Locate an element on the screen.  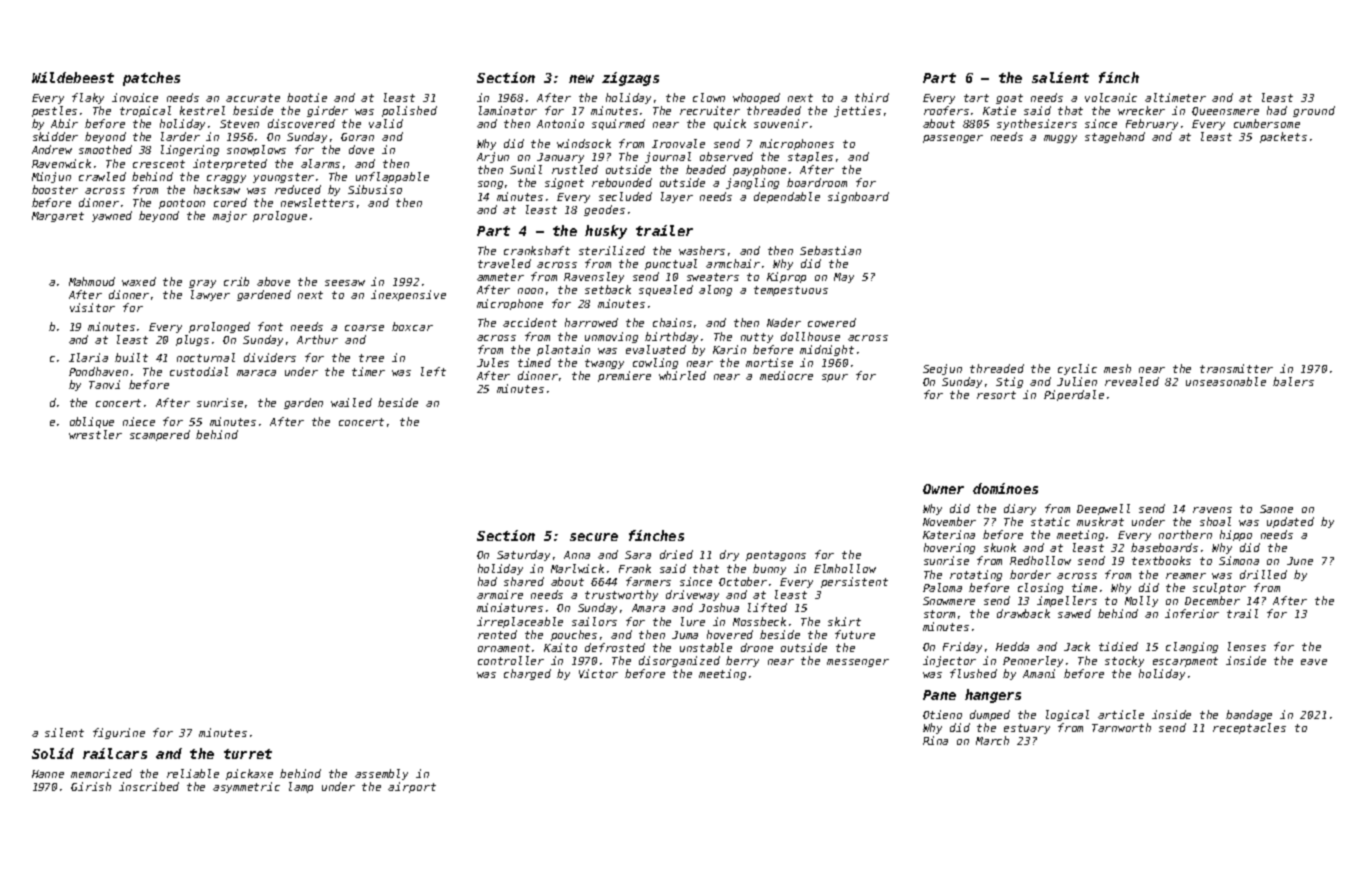
font is located at coordinates (270, 326).
